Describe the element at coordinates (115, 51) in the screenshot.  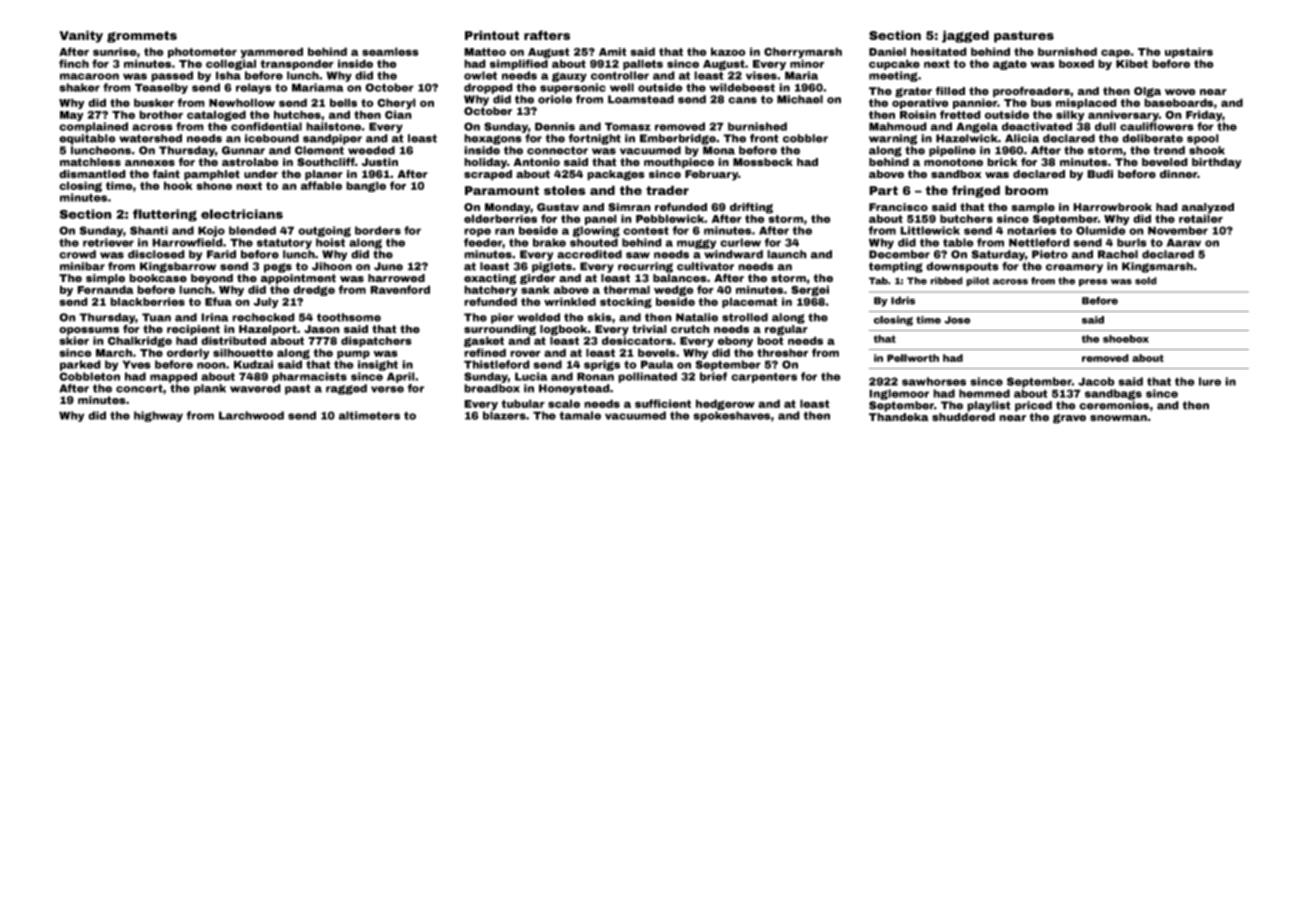
I see `sunrise` at that location.
